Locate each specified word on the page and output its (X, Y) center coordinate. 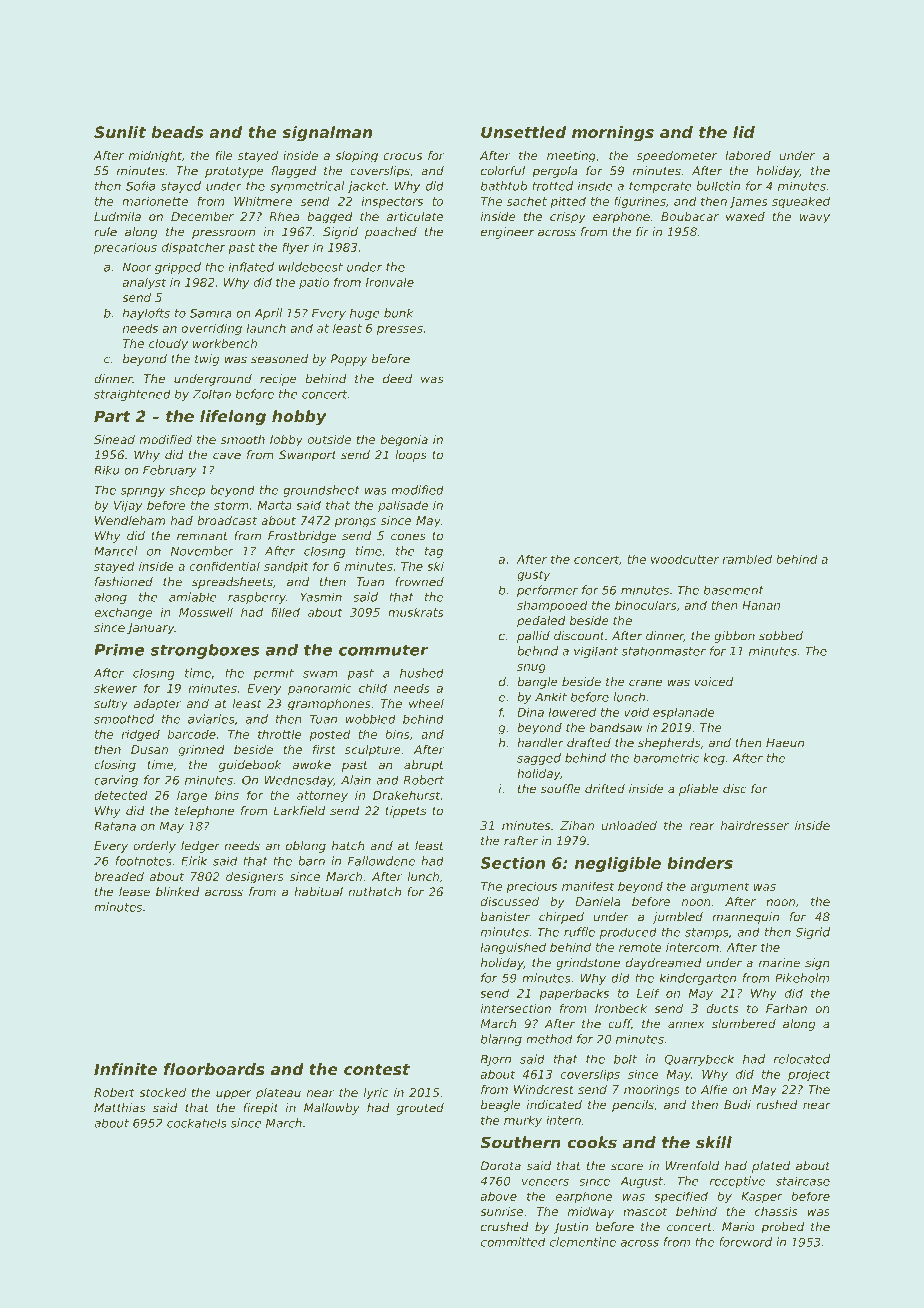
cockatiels (197, 1123)
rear (702, 826)
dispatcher (193, 248)
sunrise (501, 1211)
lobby (286, 441)
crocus (402, 156)
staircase (803, 1181)
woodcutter (685, 559)
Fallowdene (381, 861)
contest (377, 1069)
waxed (745, 216)
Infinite (125, 1069)
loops (411, 456)
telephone (204, 812)
